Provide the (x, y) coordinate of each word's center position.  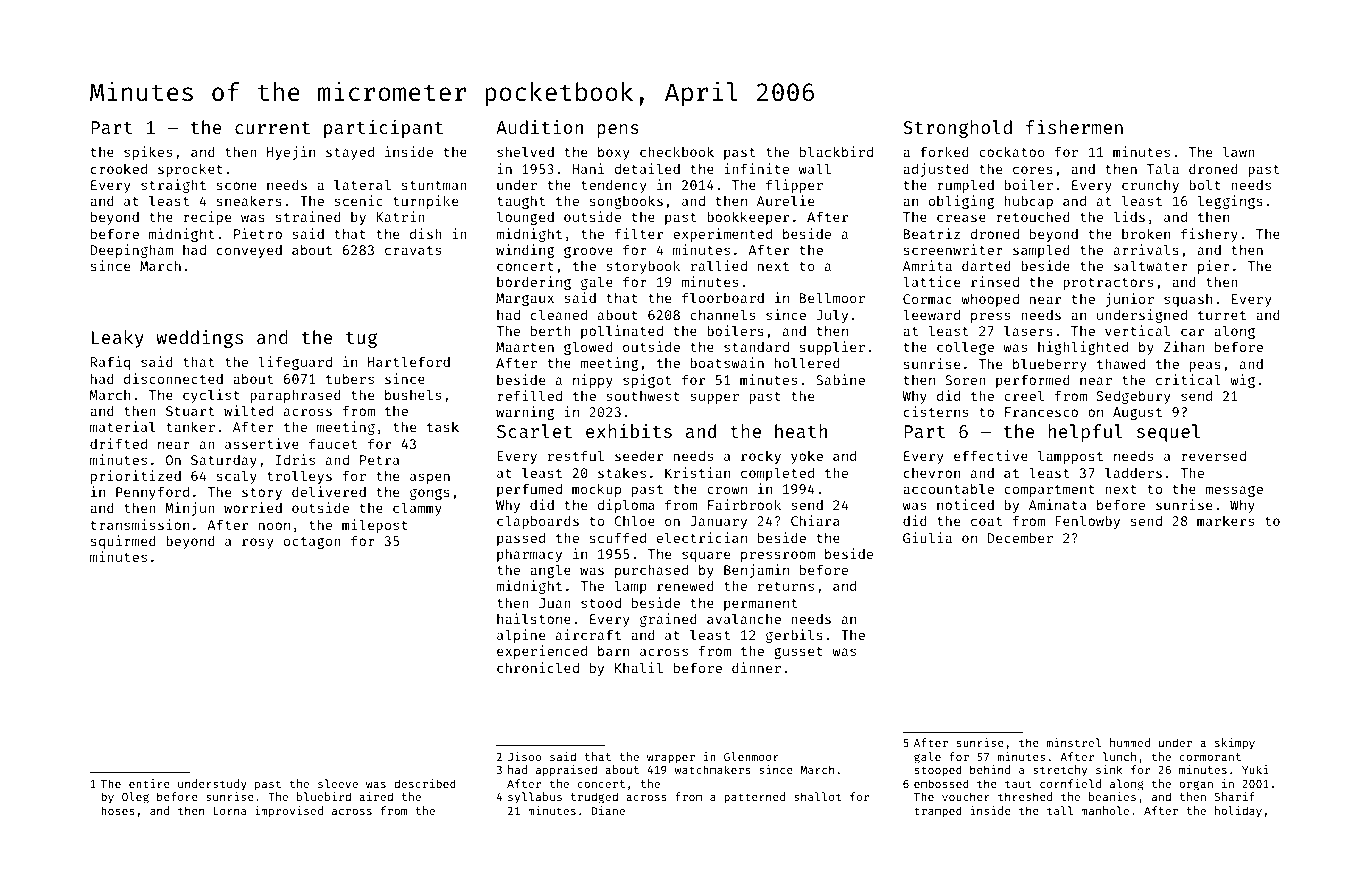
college (965, 348)
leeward (931, 314)
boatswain (727, 362)
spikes (148, 153)
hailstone (534, 618)
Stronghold (957, 129)
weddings (199, 339)
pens (618, 131)
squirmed (123, 542)
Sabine (840, 379)
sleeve (338, 783)
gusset (798, 653)
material (122, 426)
